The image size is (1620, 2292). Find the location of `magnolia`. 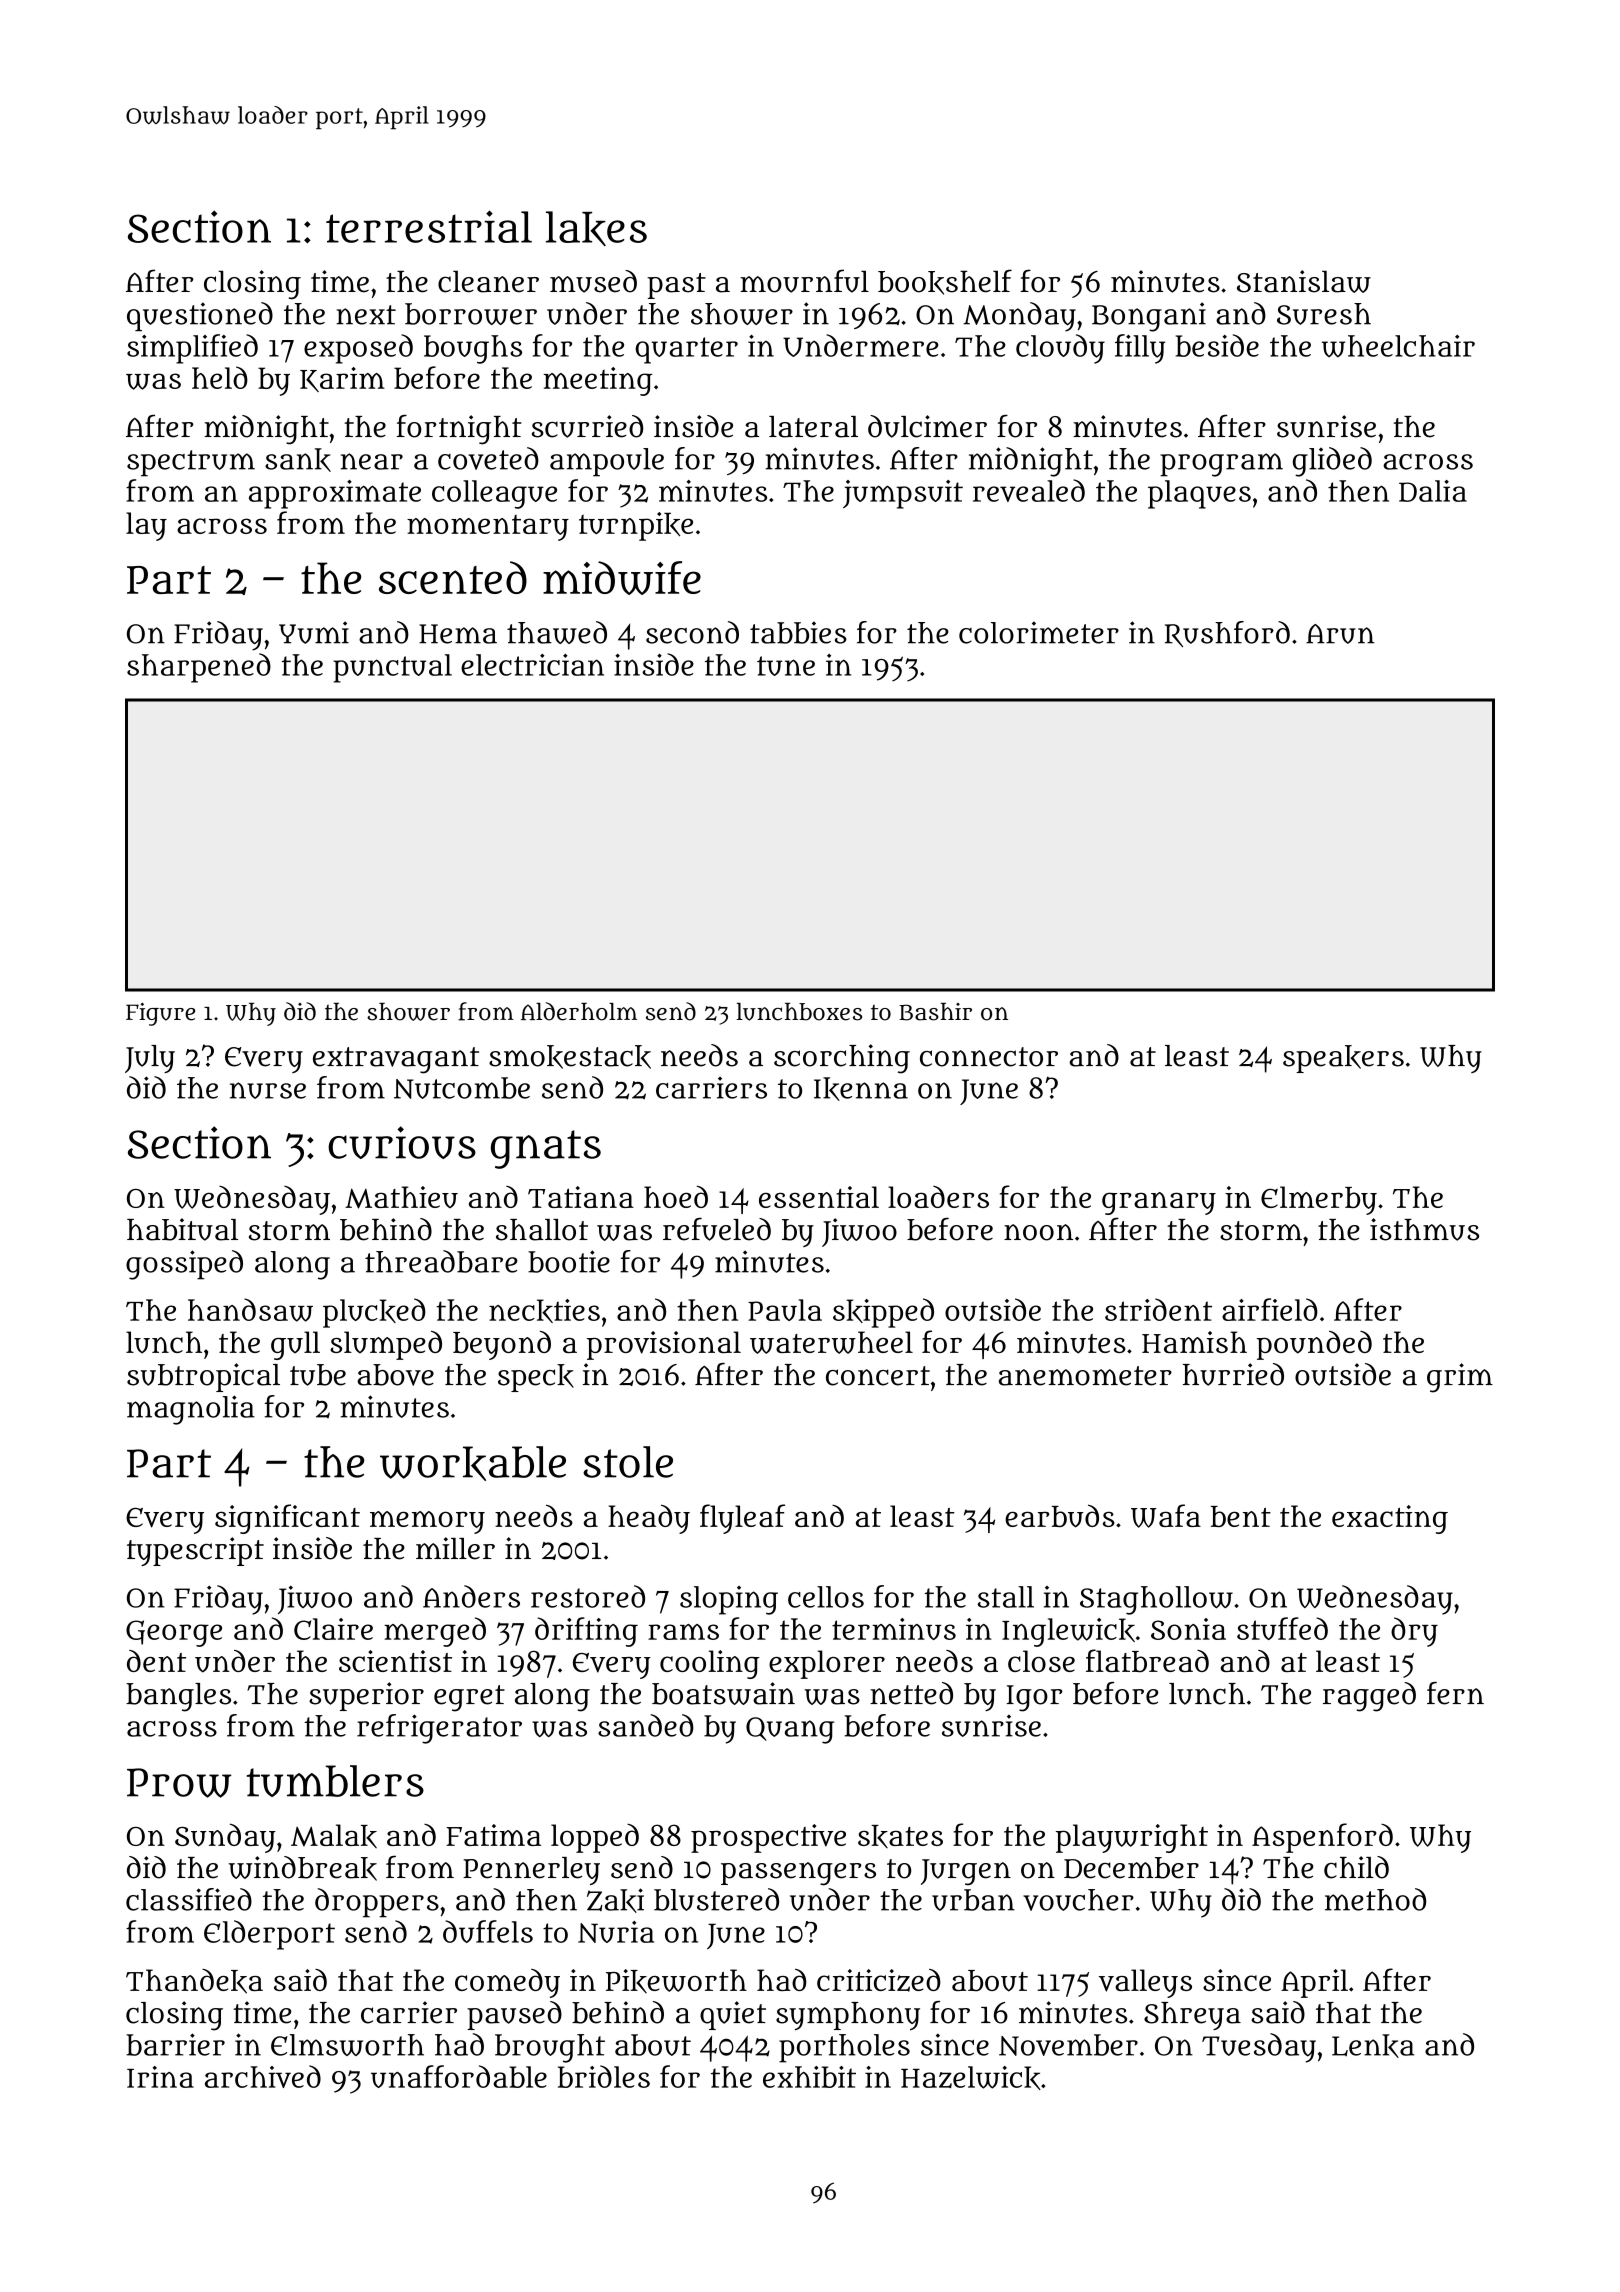

magnolia is located at coordinates (191, 1410).
